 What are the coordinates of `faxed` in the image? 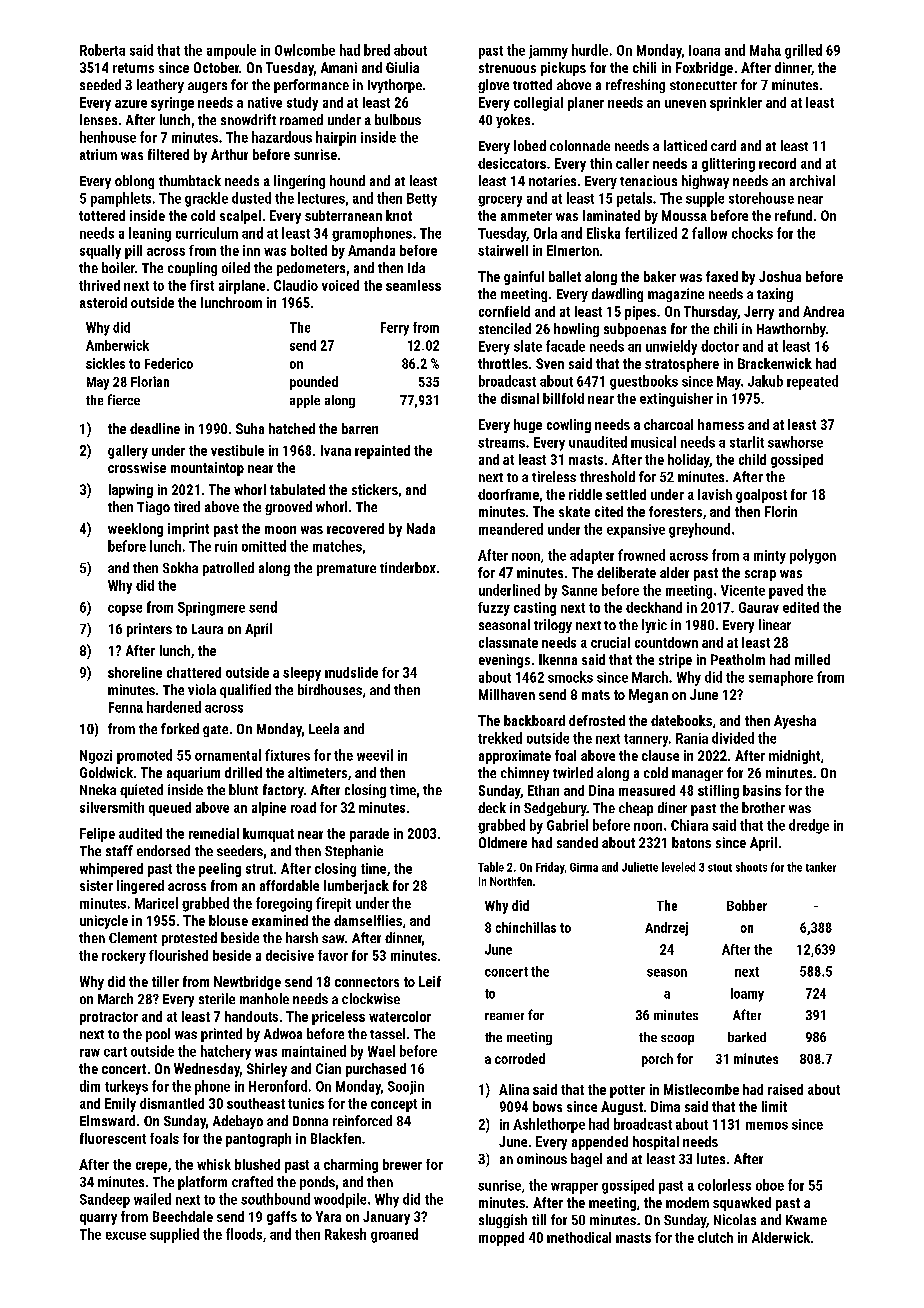 It's located at (722, 276).
